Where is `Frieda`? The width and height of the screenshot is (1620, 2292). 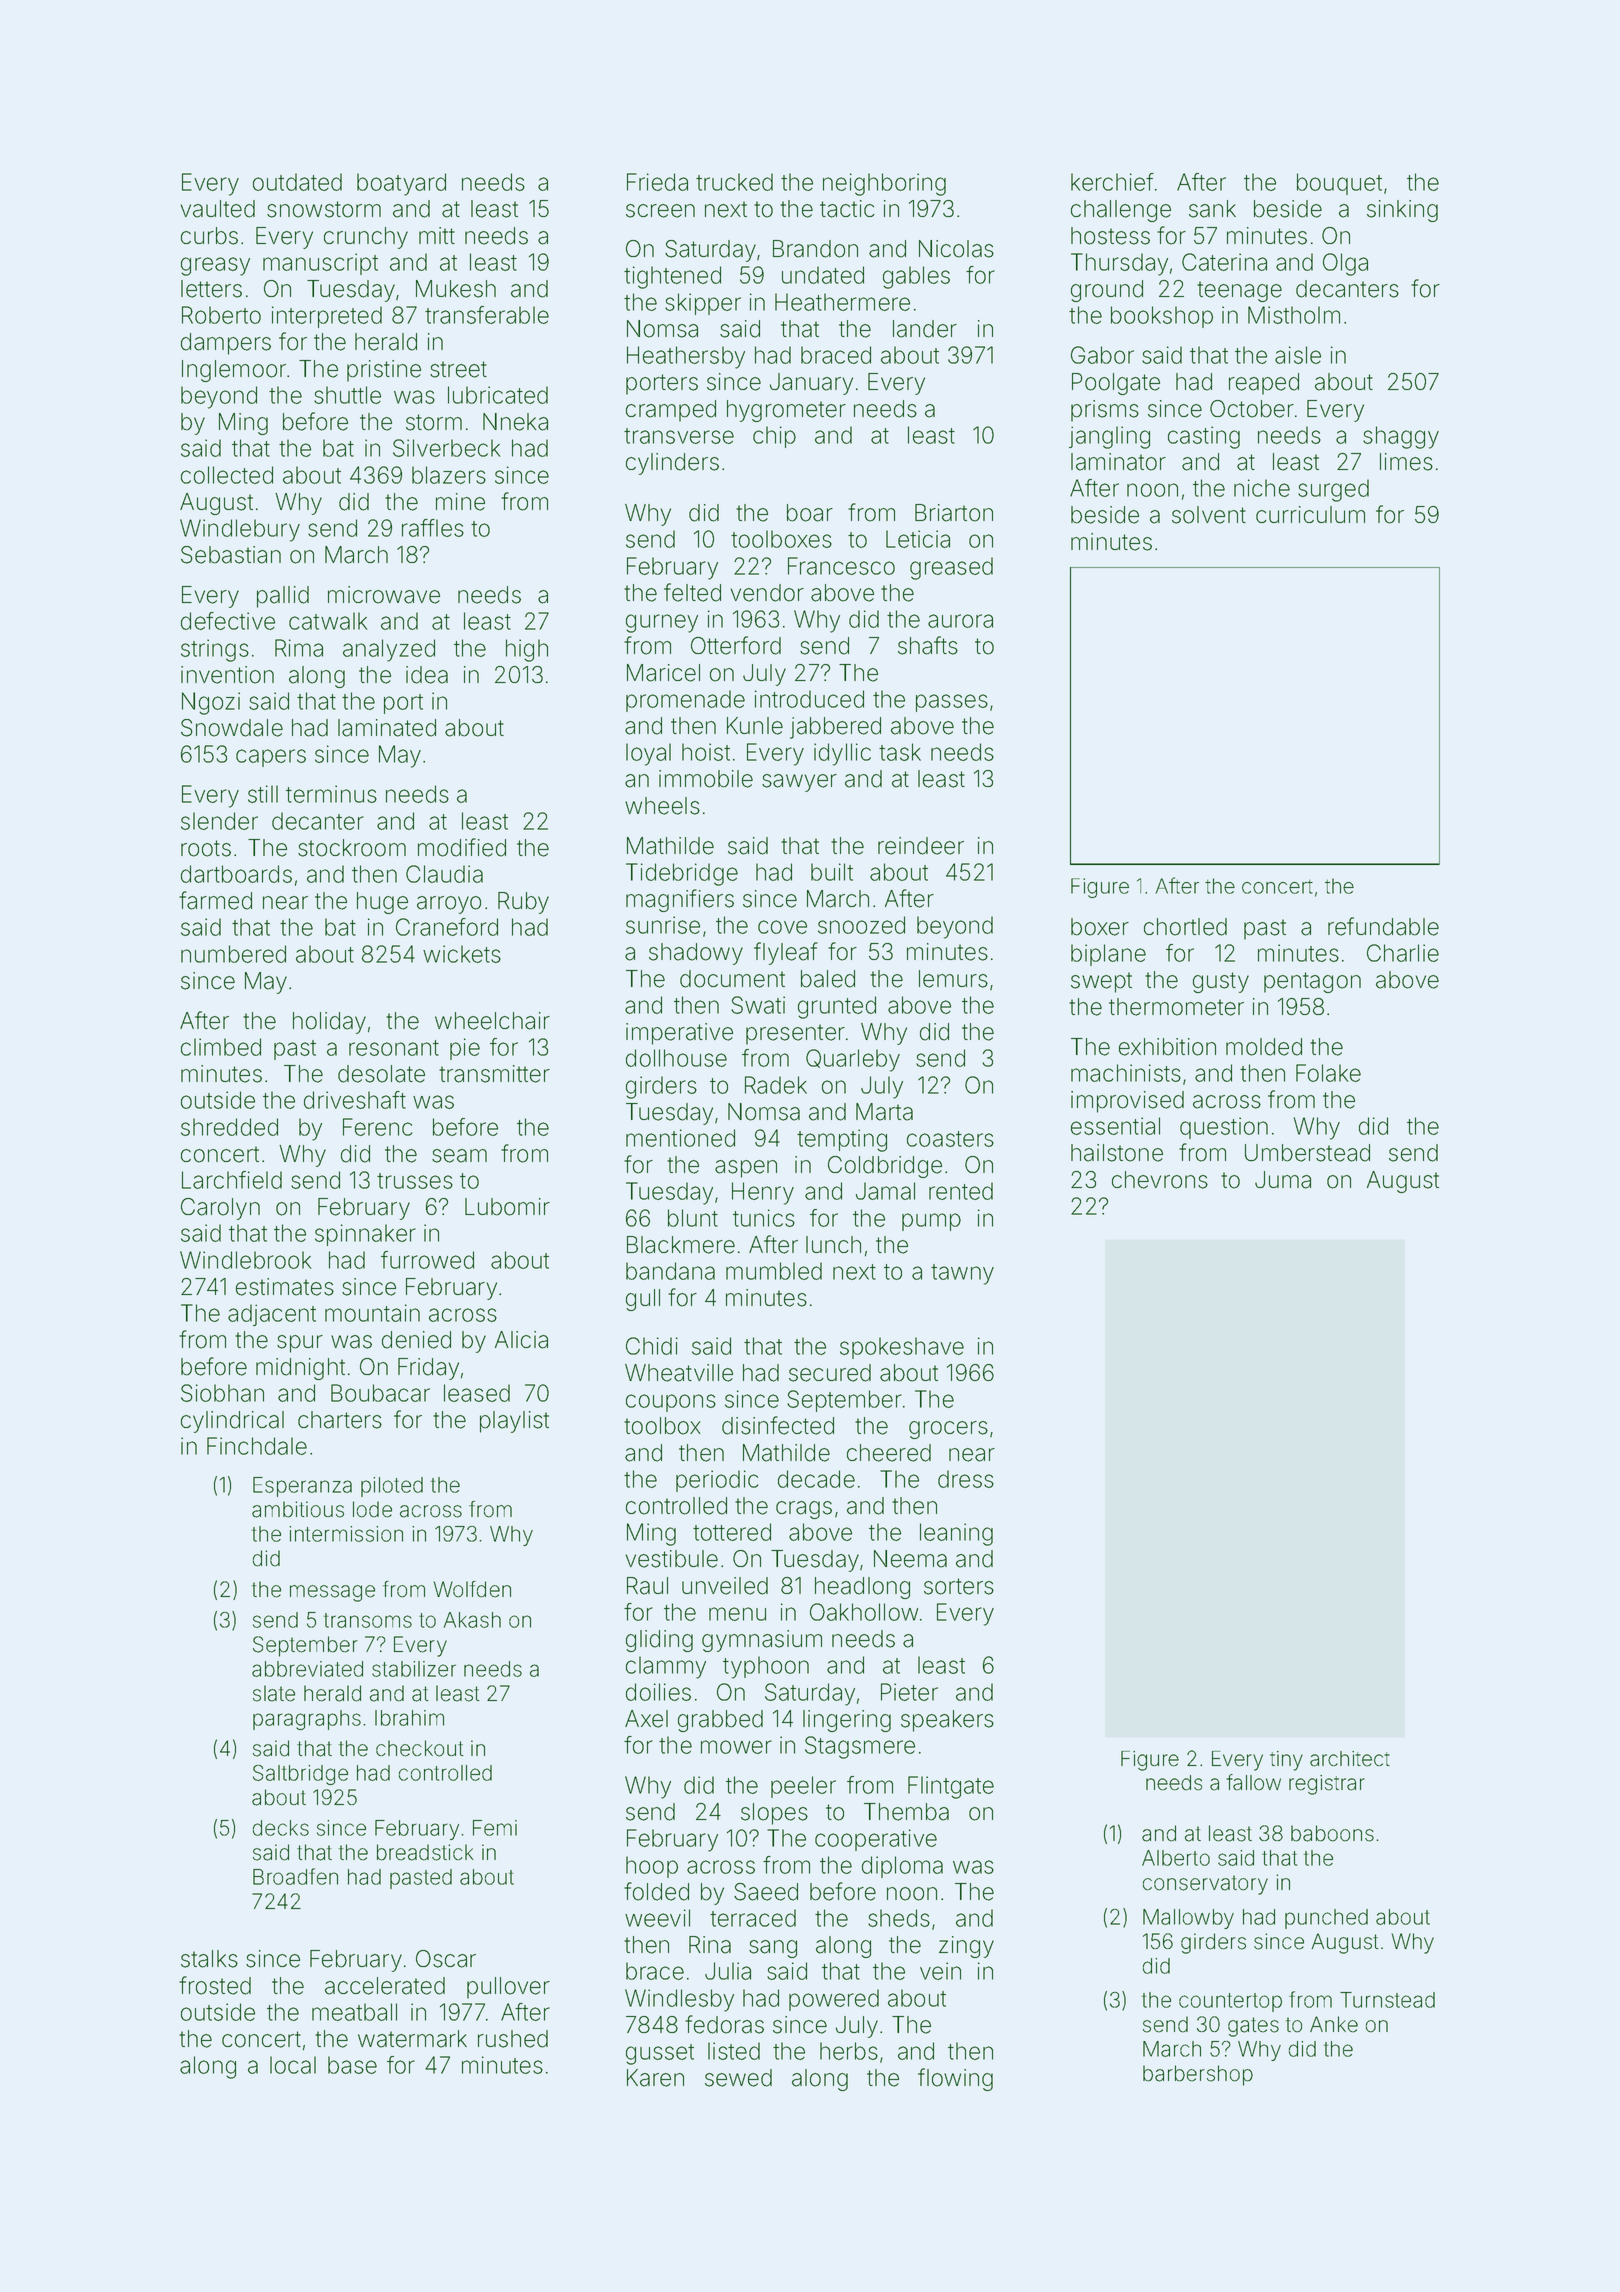 Frieda is located at coordinates (657, 182).
